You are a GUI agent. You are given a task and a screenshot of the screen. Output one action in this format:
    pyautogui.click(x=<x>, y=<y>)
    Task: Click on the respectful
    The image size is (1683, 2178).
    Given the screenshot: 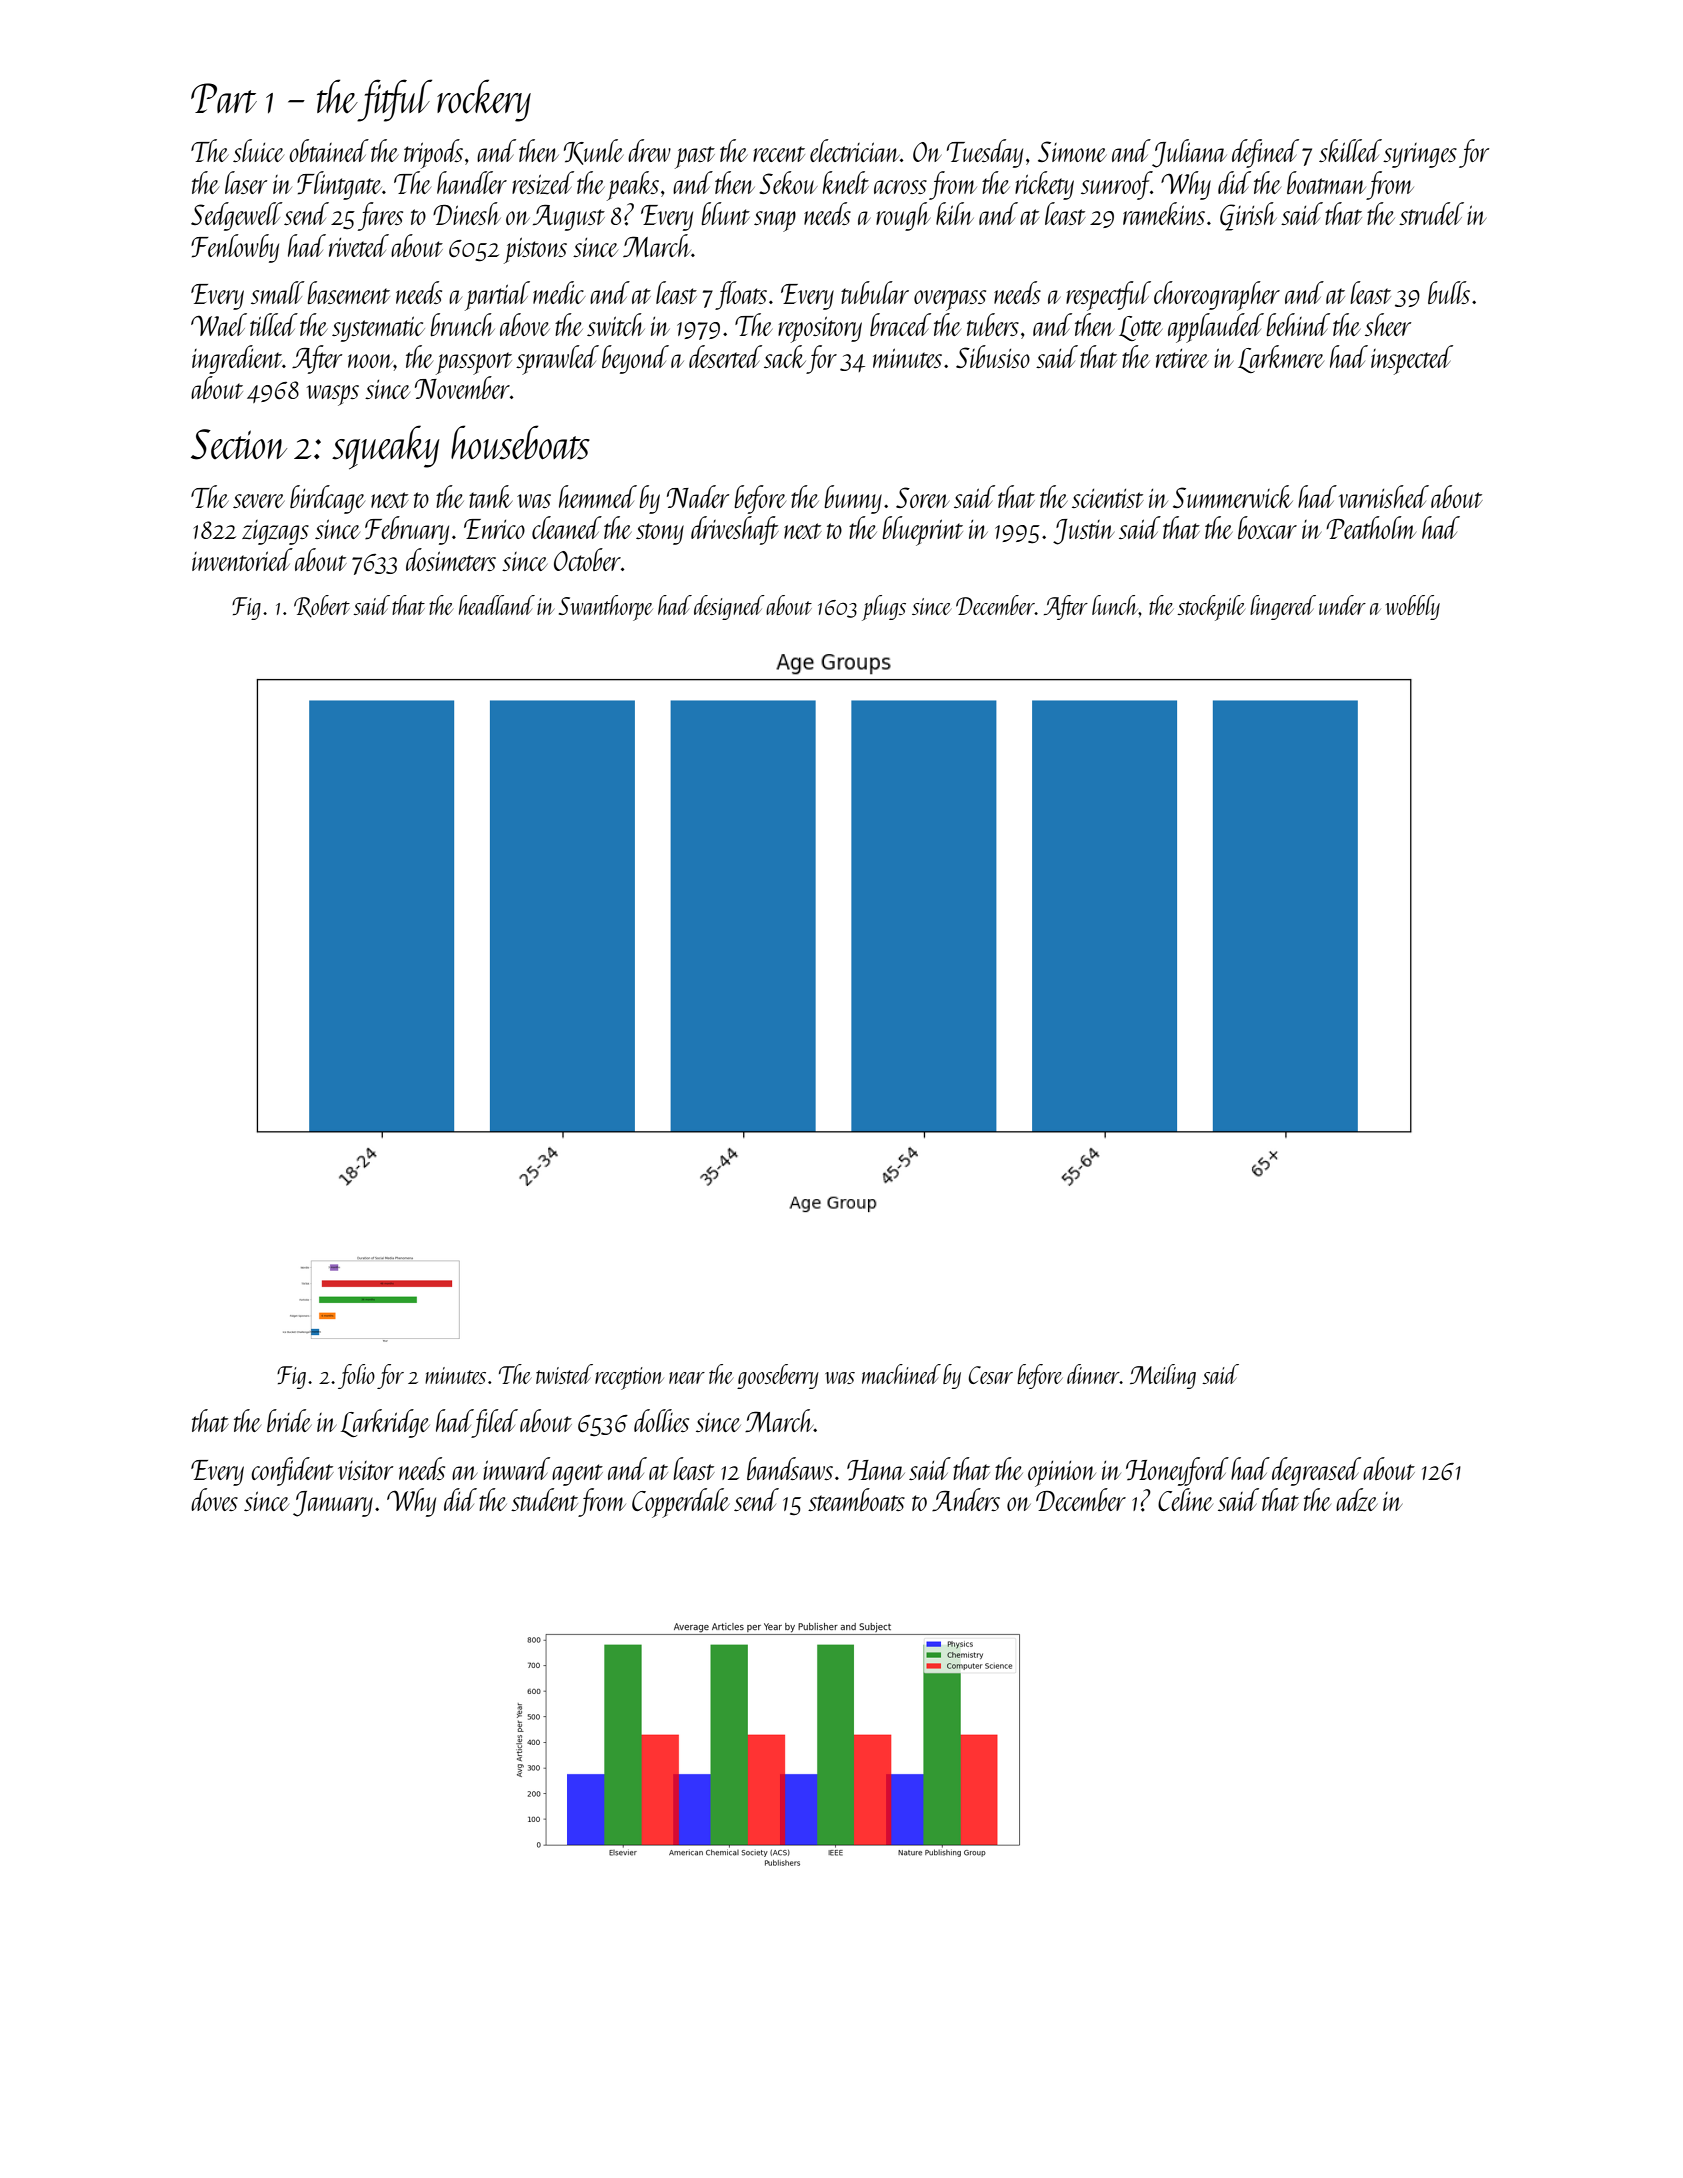 What is the action you would take?
    pyautogui.click(x=1108, y=296)
